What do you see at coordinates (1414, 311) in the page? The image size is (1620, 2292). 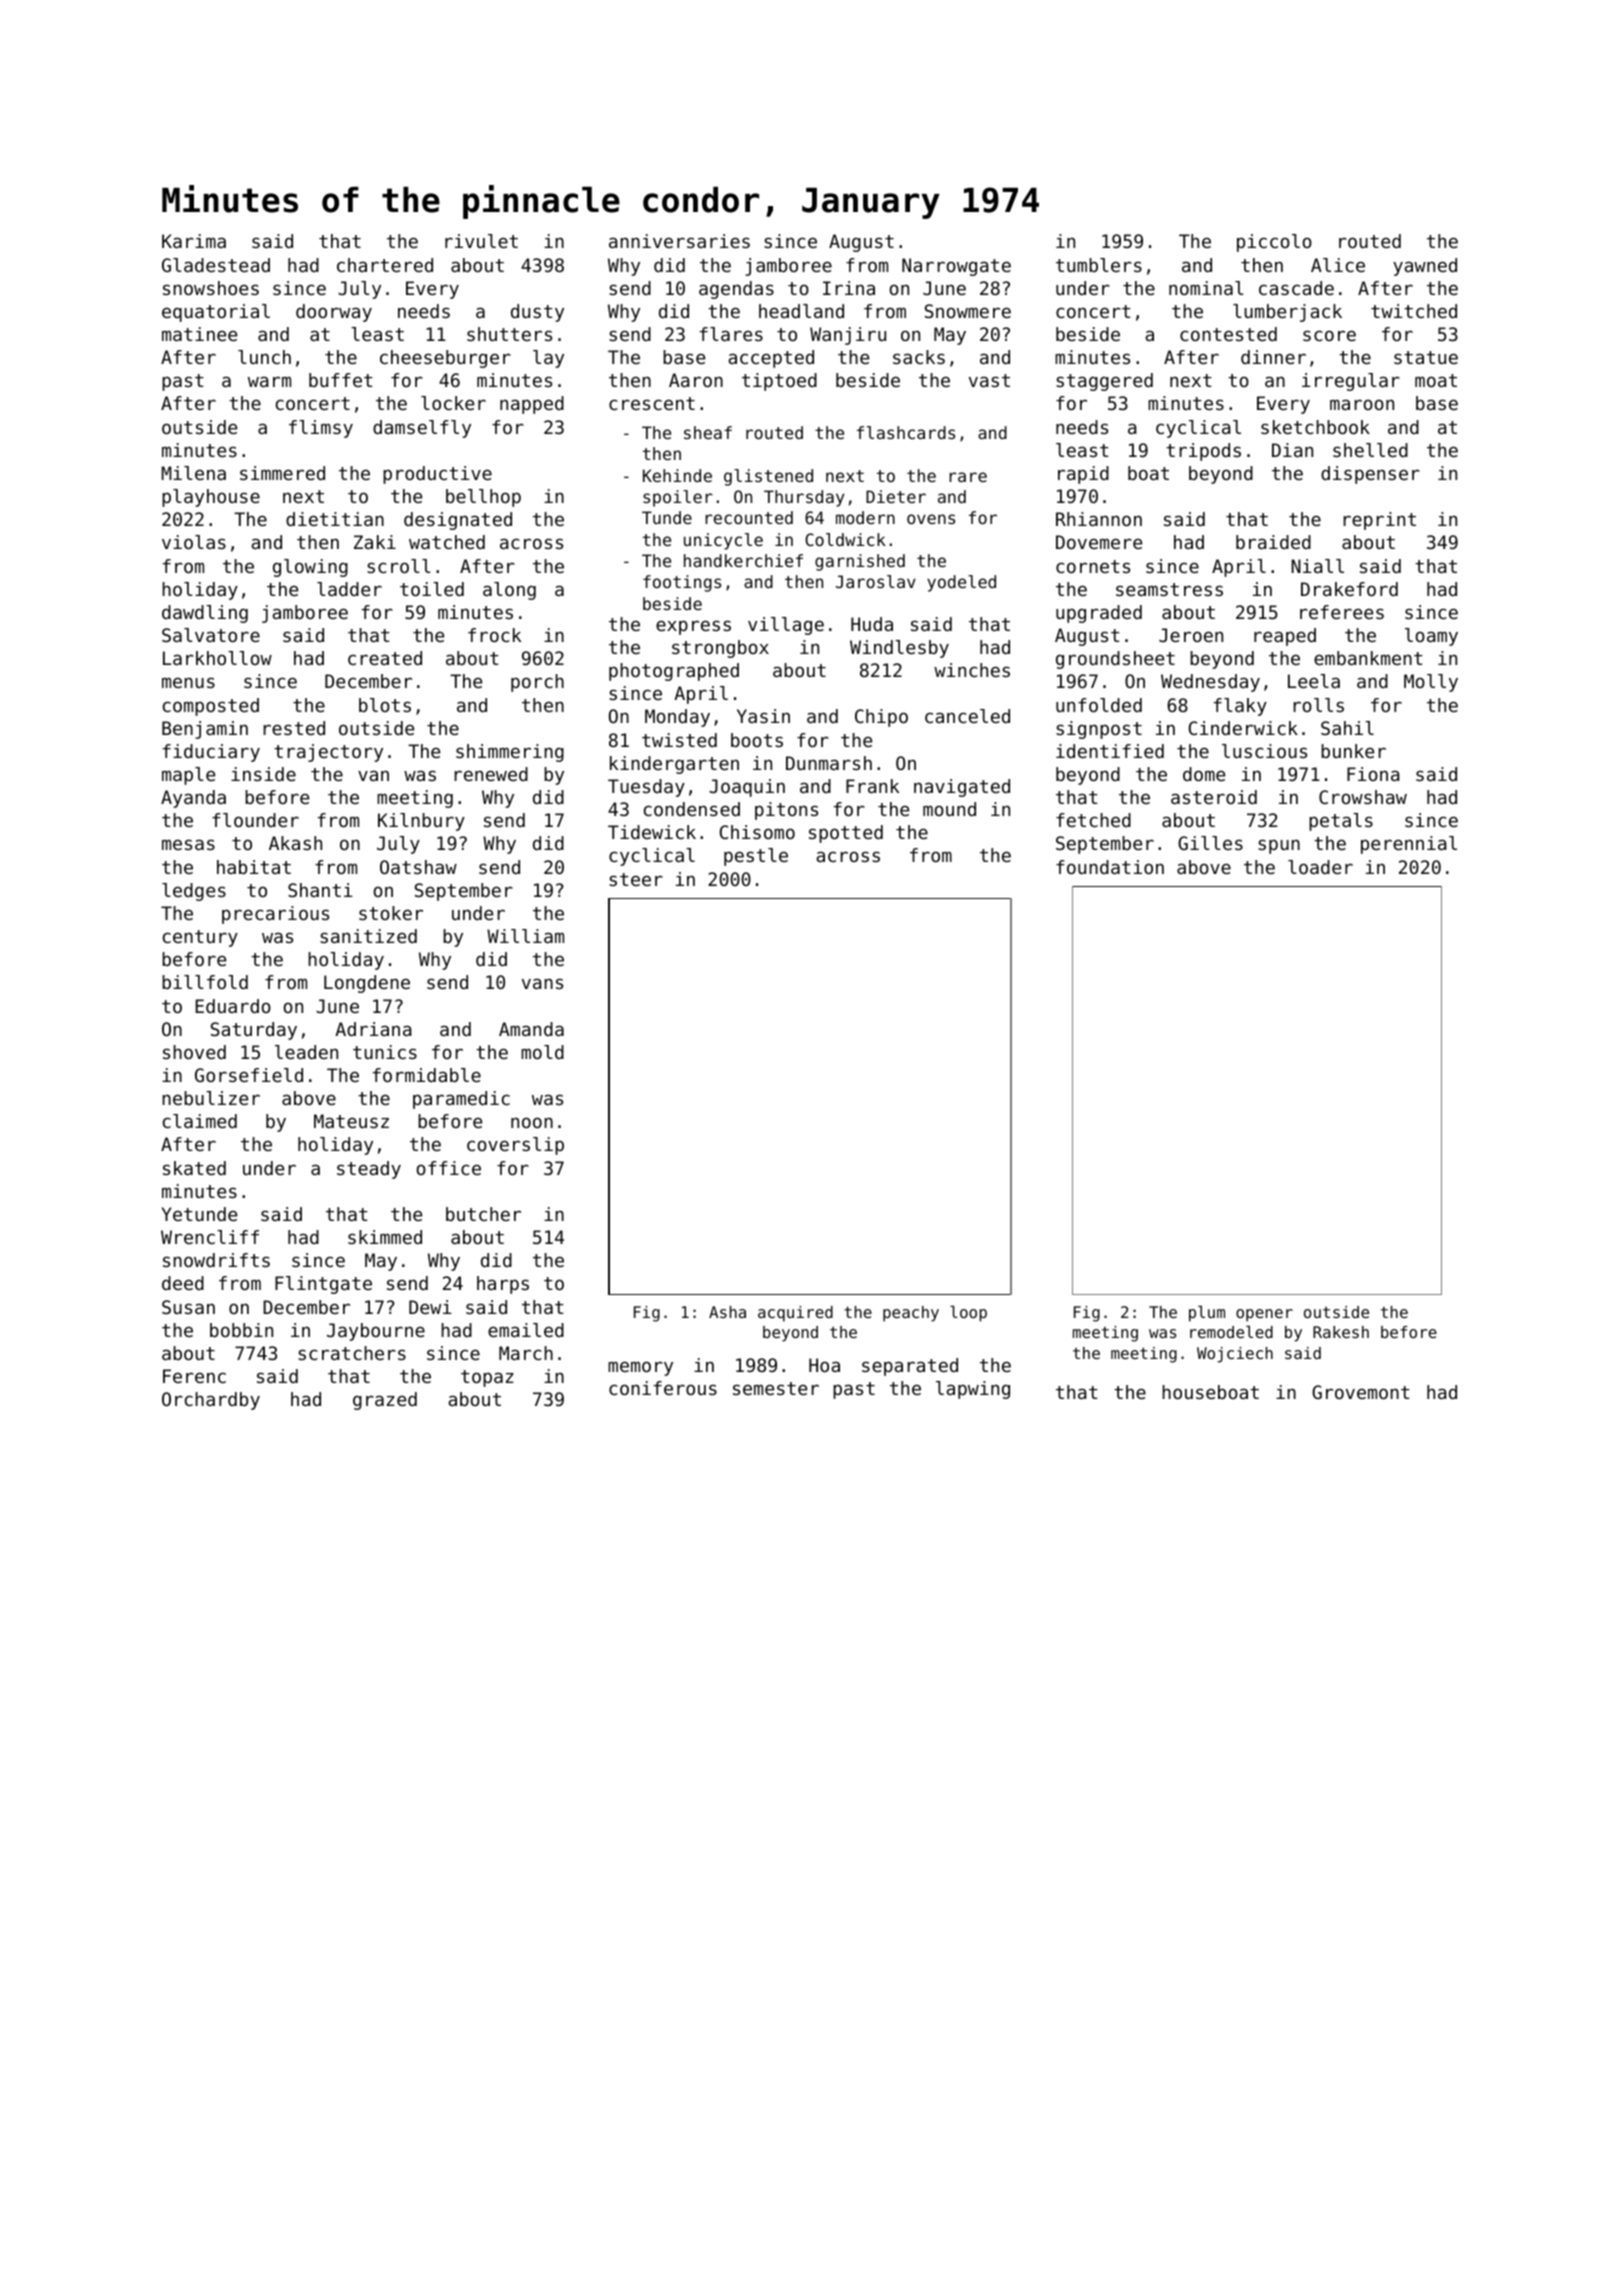 I see `twitched` at bounding box center [1414, 311].
